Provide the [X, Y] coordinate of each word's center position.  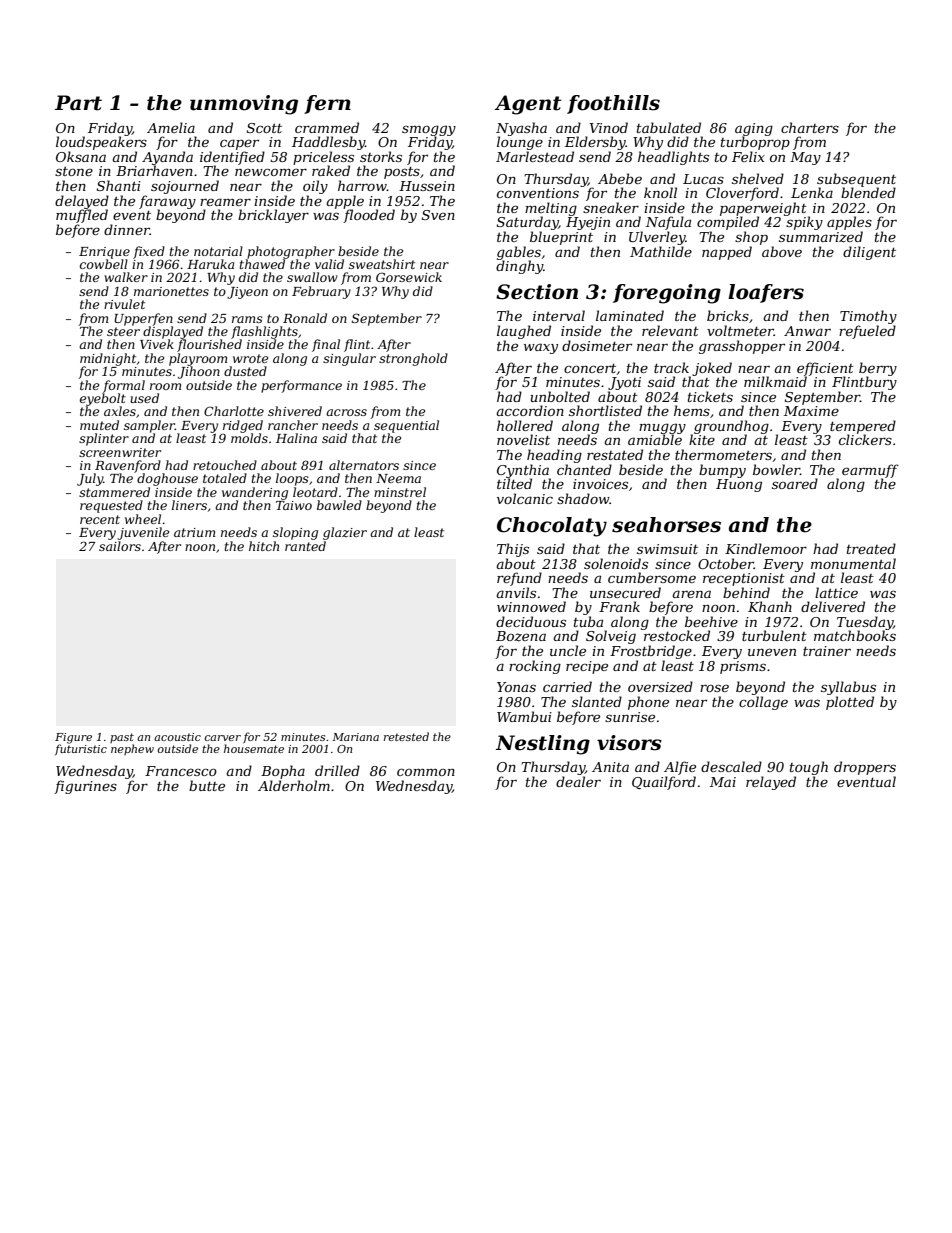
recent [100, 519]
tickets [710, 396]
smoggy [429, 130]
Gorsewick [409, 277]
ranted [305, 546]
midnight [108, 359]
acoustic [177, 737]
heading [554, 456]
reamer [225, 202]
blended [868, 192]
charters [810, 127]
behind [746, 592]
